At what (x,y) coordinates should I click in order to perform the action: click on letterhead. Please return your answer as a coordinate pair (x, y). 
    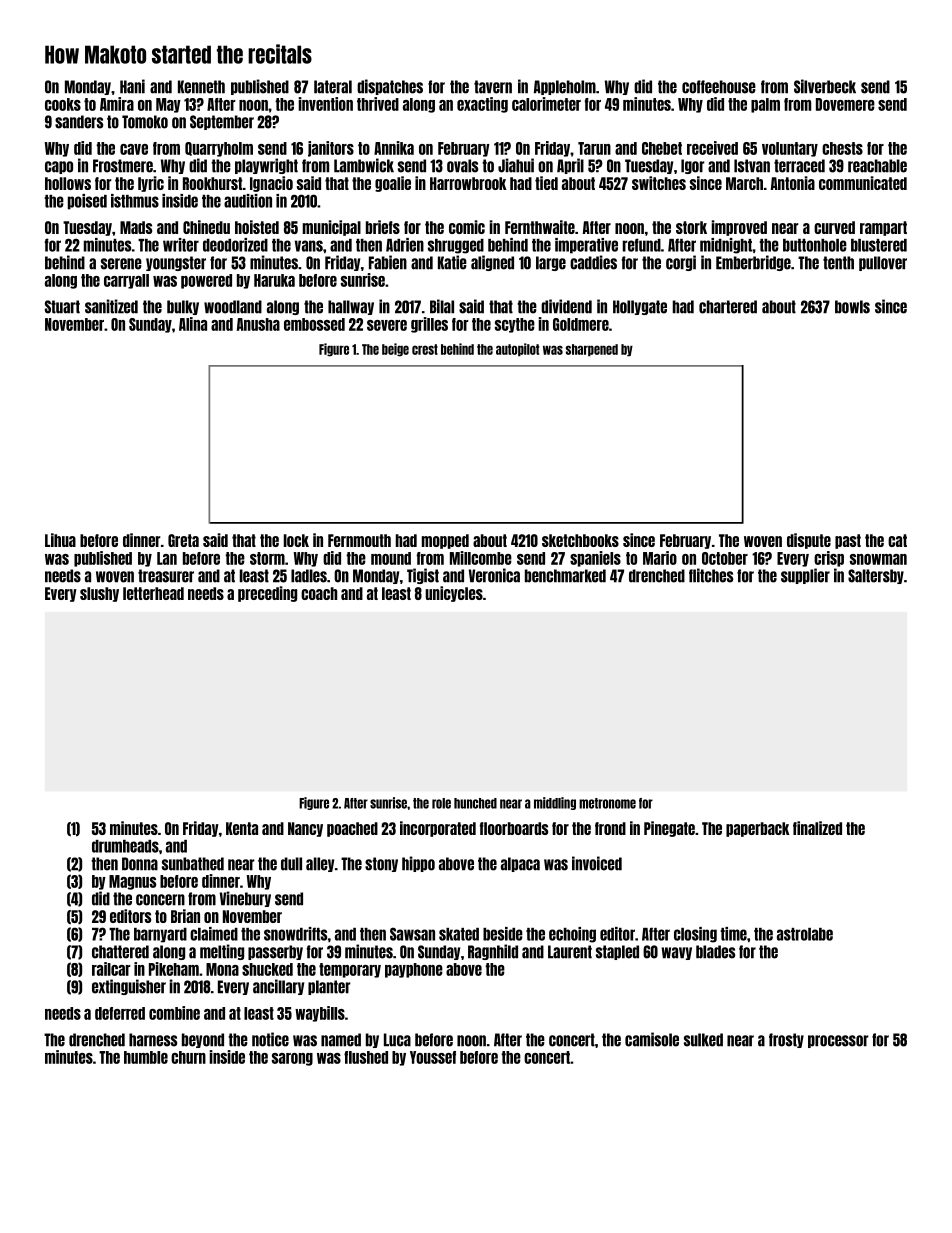
    Looking at the image, I should click on (153, 593).
